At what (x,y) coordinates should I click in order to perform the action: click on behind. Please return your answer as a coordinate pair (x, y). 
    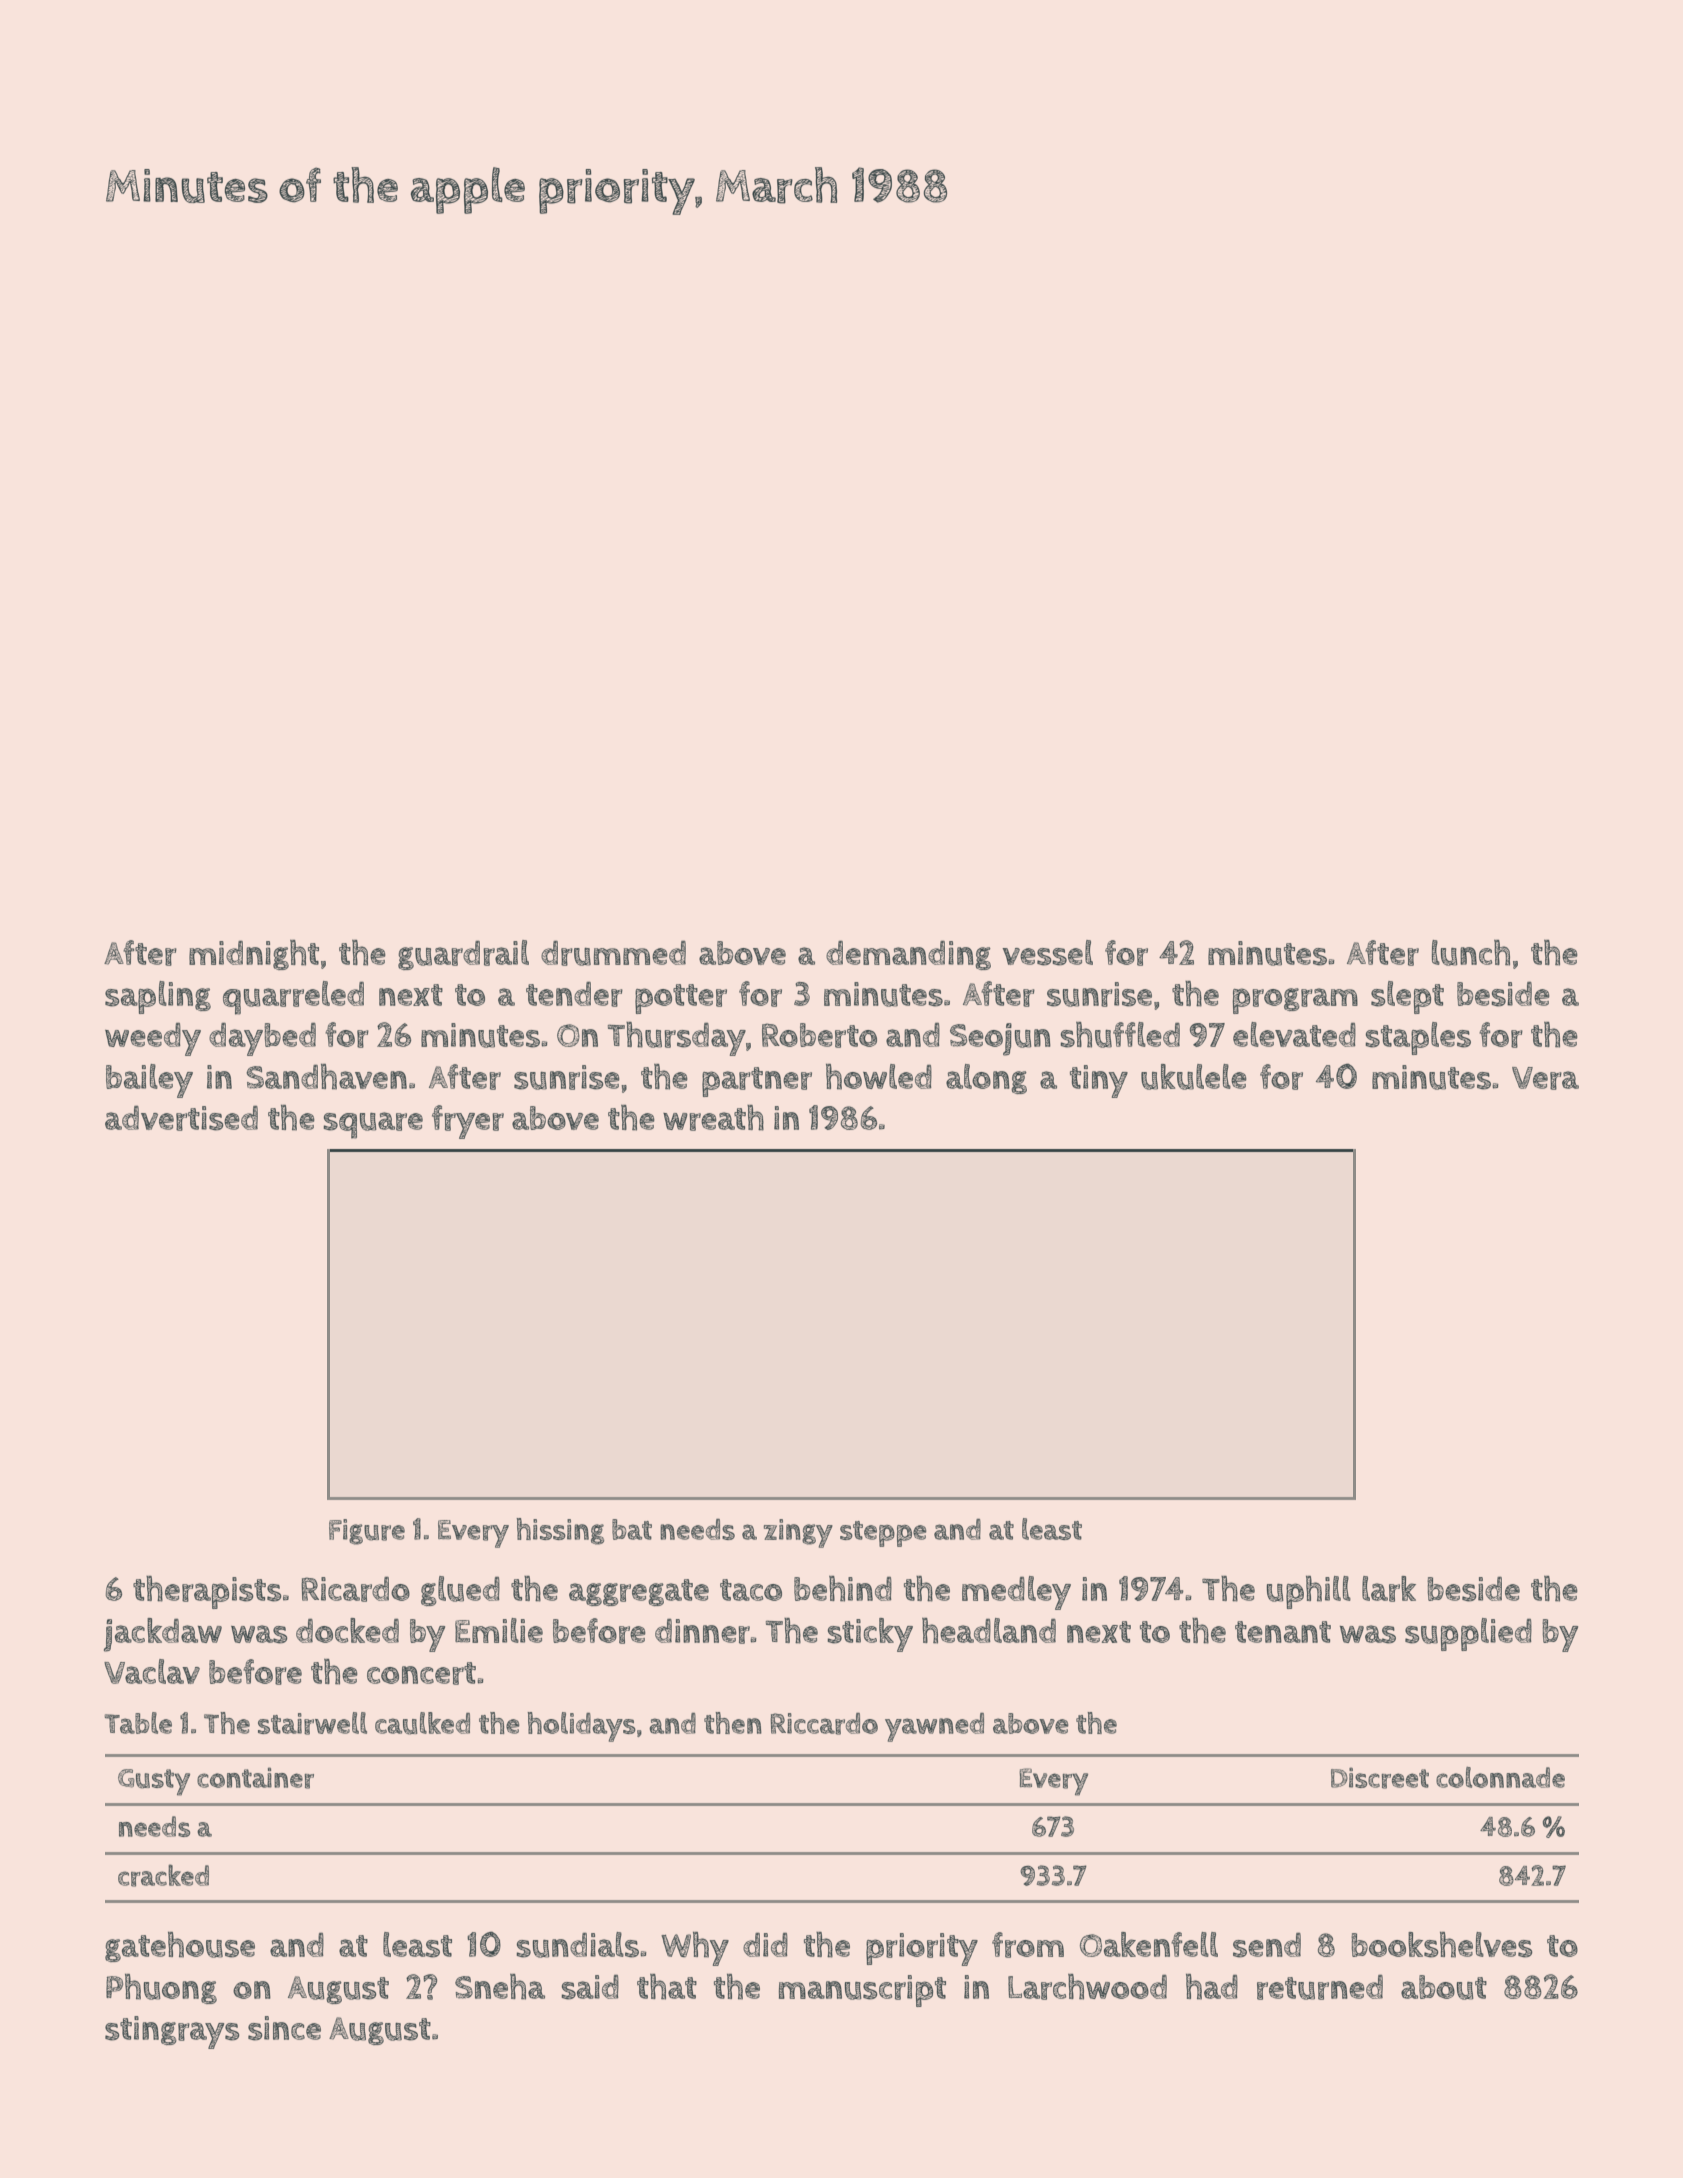
    Looking at the image, I should click on (843, 1589).
